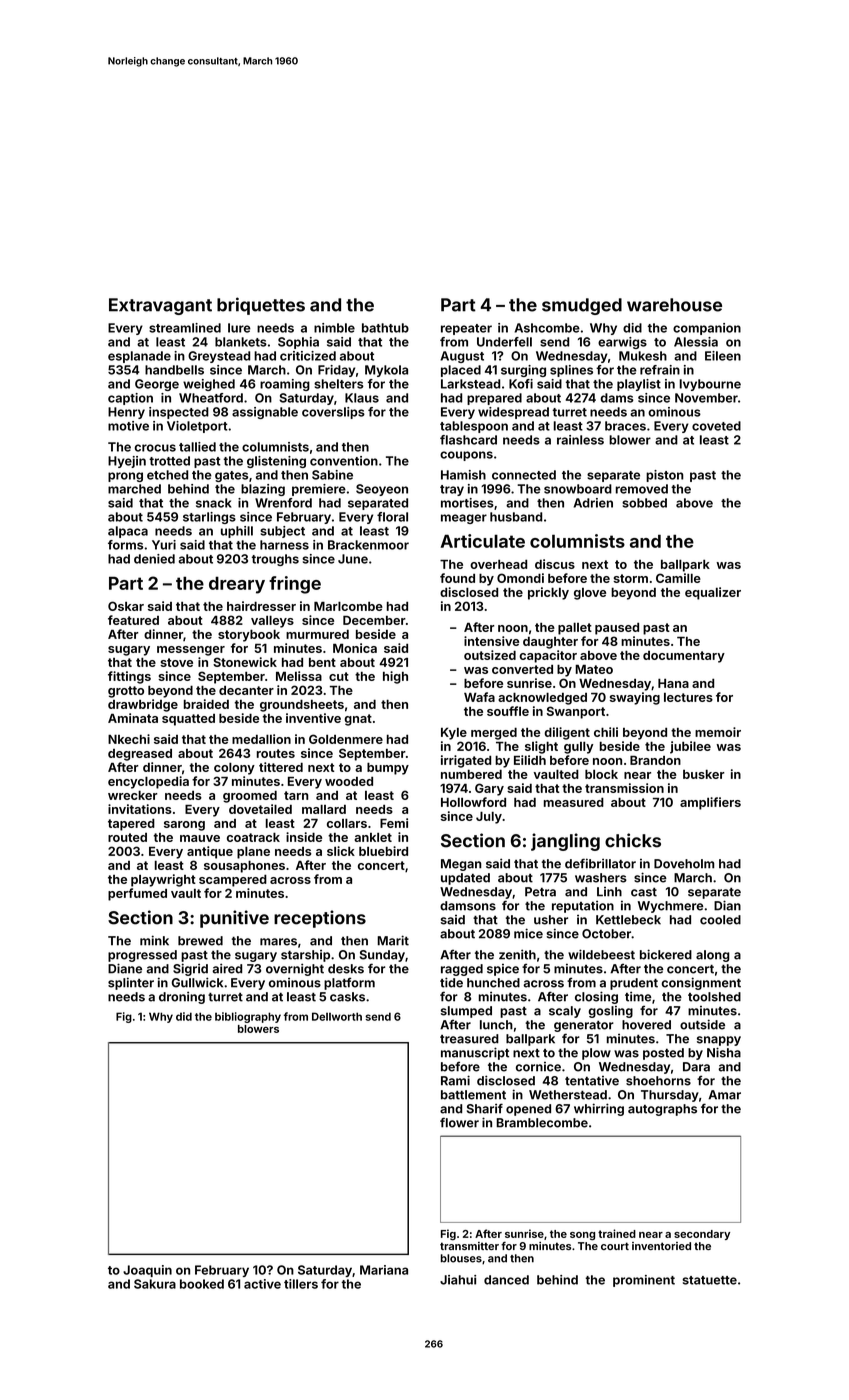  Describe the element at coordinates (191, 651) in the document. I see `messenger` at that location.
